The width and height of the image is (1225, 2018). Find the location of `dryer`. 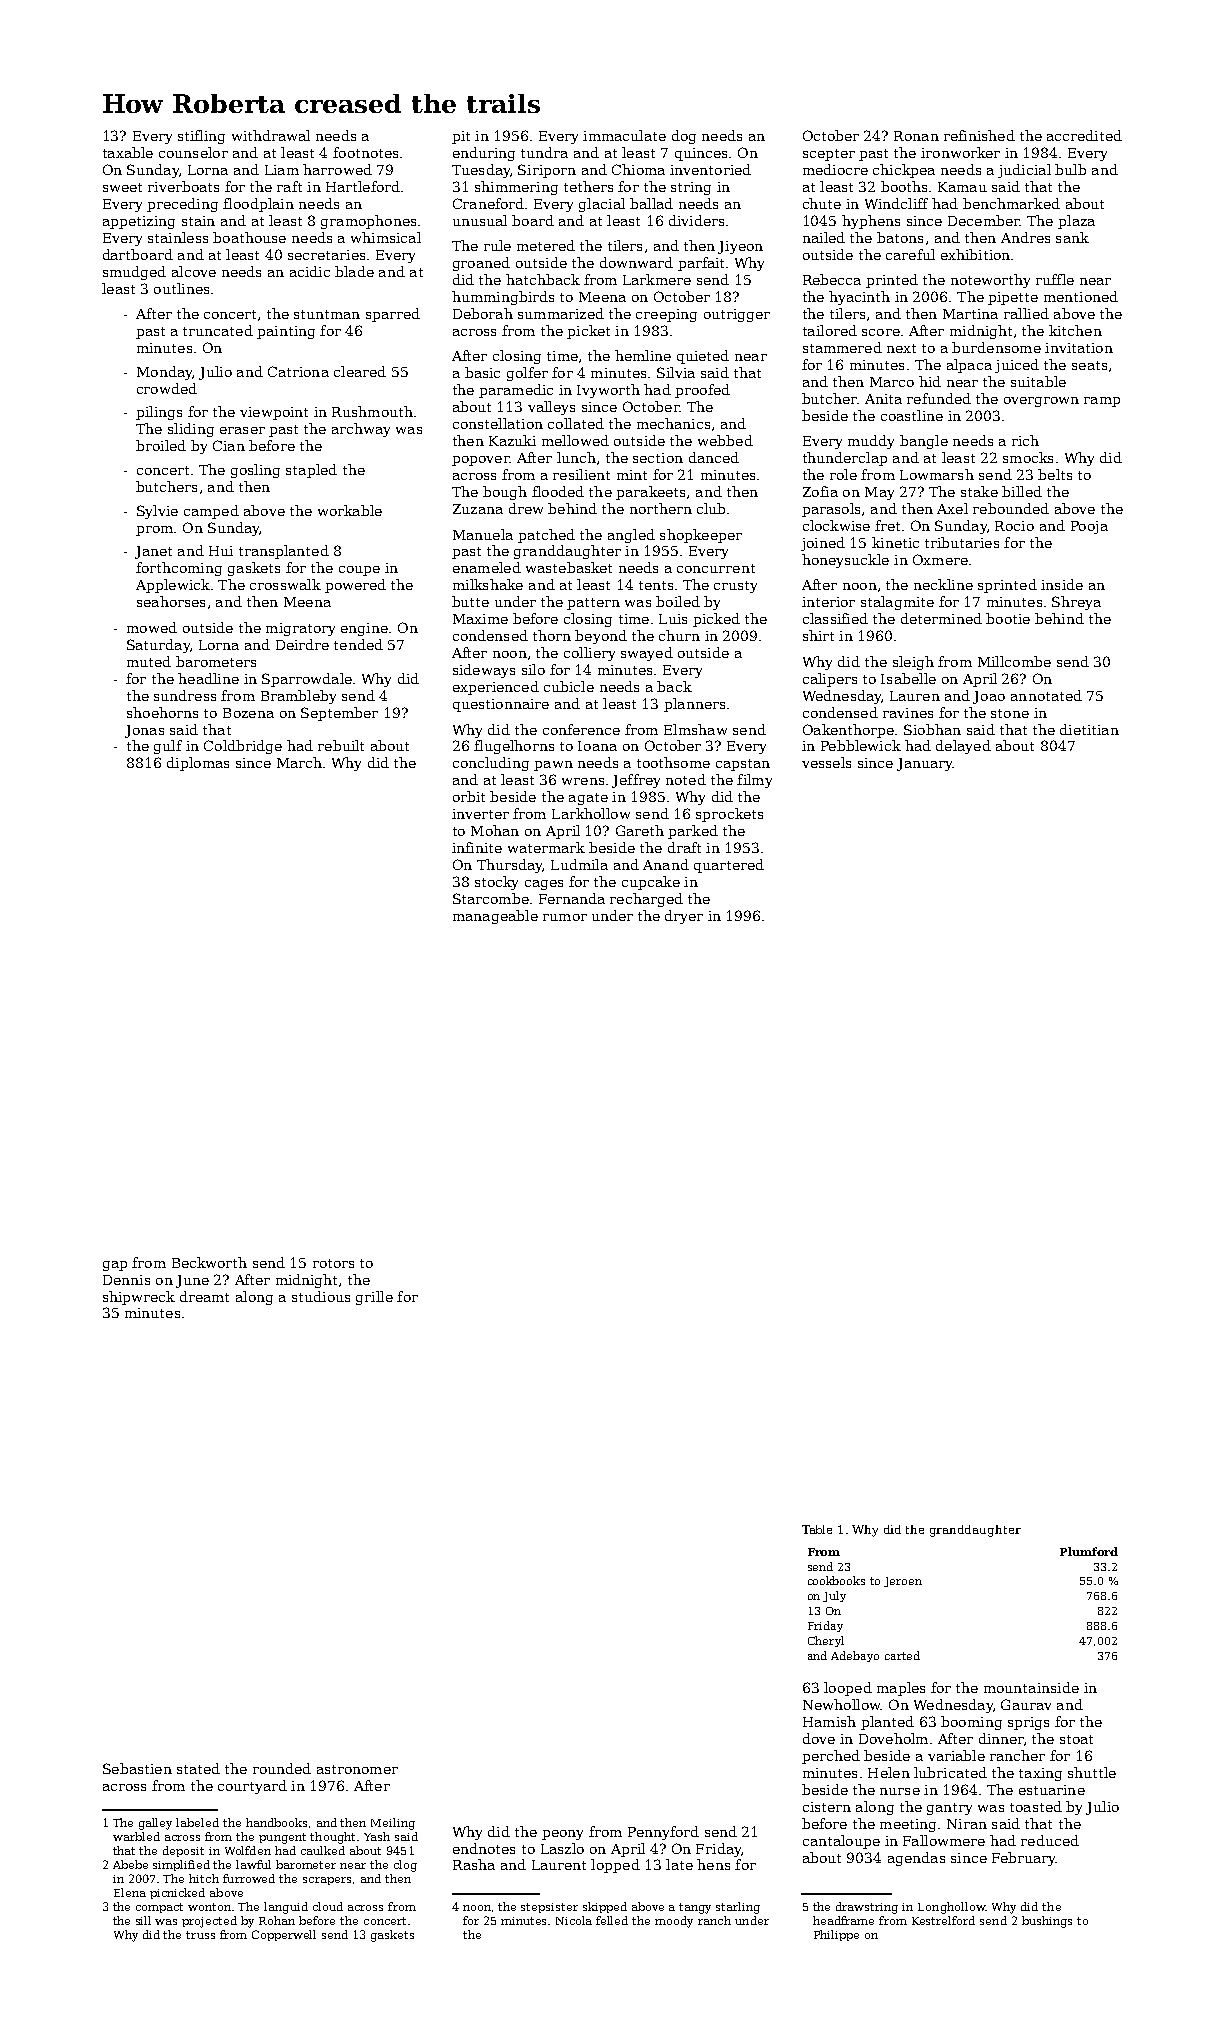

dryer is located at coordinates (684, 917).
